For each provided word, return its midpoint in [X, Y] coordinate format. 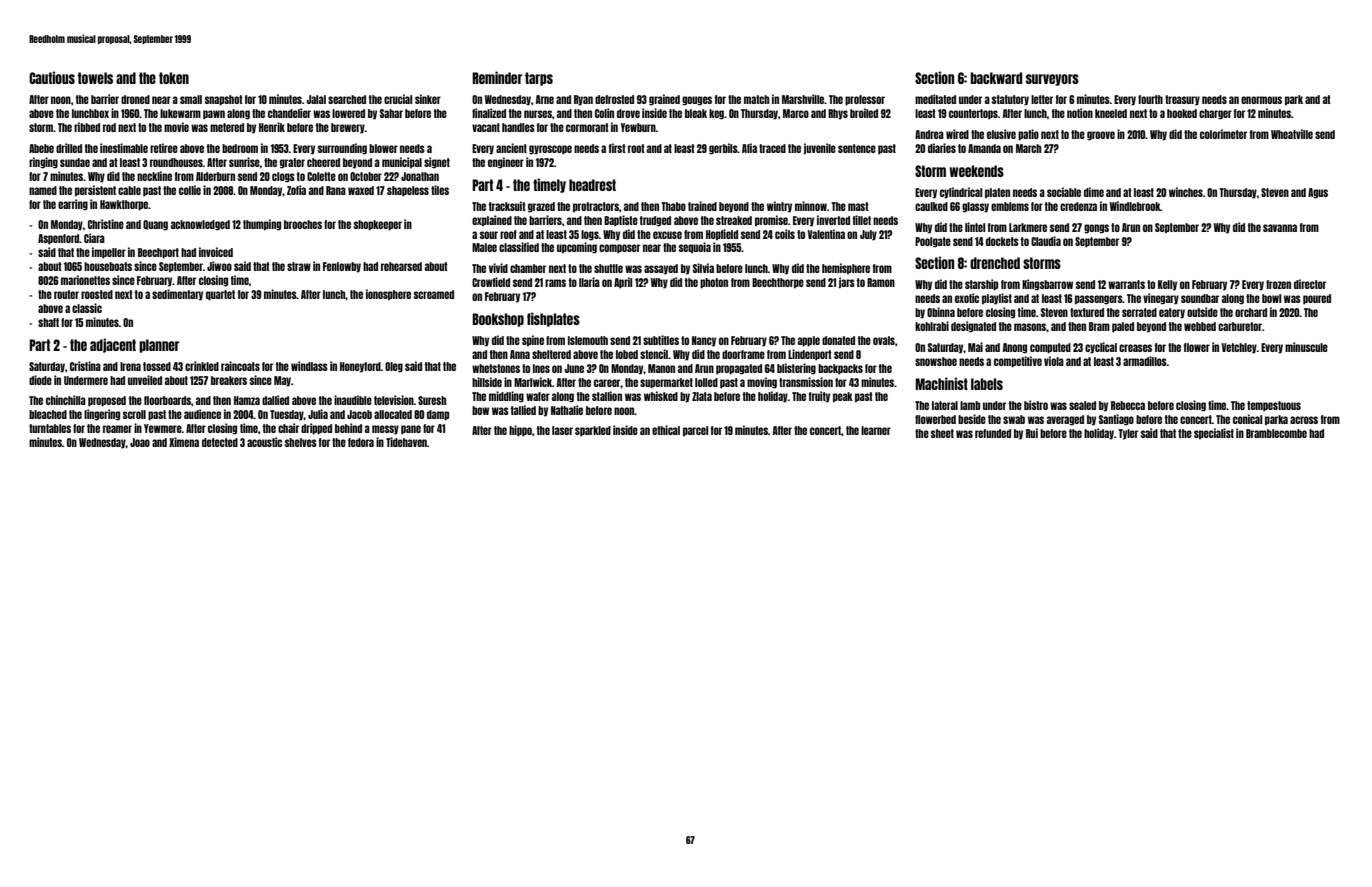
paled [1123, 327]
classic [87, 308]
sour [489, 235]
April [623, 283]
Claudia [1046, 241]
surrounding [342, 149]
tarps [539, 79]
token [174, 78]
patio [1028, 135]
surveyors [1052, 80]
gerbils [723, 149]
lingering [102, 415]
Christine [106, 224]
